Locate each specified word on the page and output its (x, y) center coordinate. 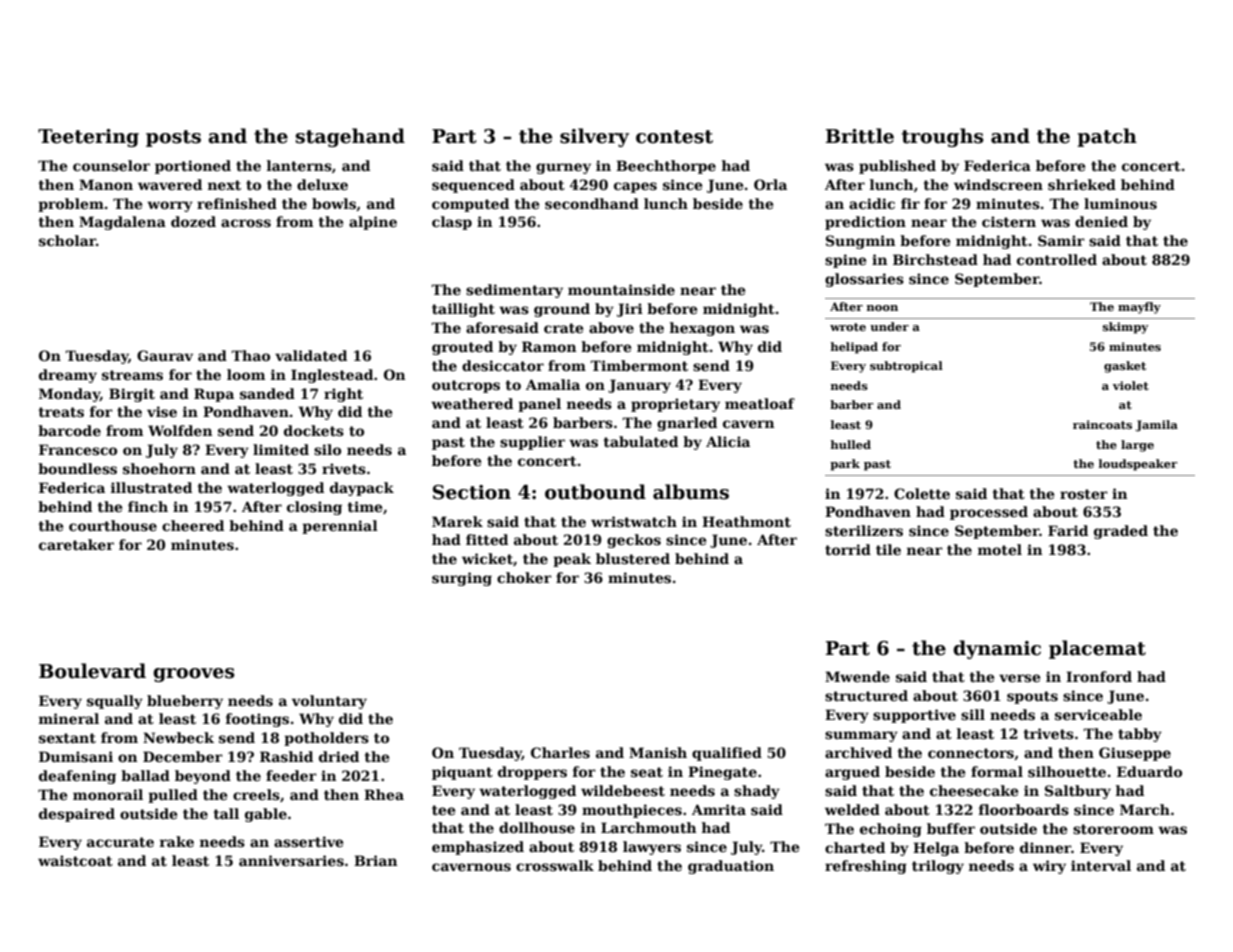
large (1137, 446)
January (639, 386)
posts (173, 138)
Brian (375, 860)
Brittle (860, 136)
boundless (77, 468)
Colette (922, 493)
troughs (943, 137)
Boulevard (92, 671)
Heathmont (746, 521)
